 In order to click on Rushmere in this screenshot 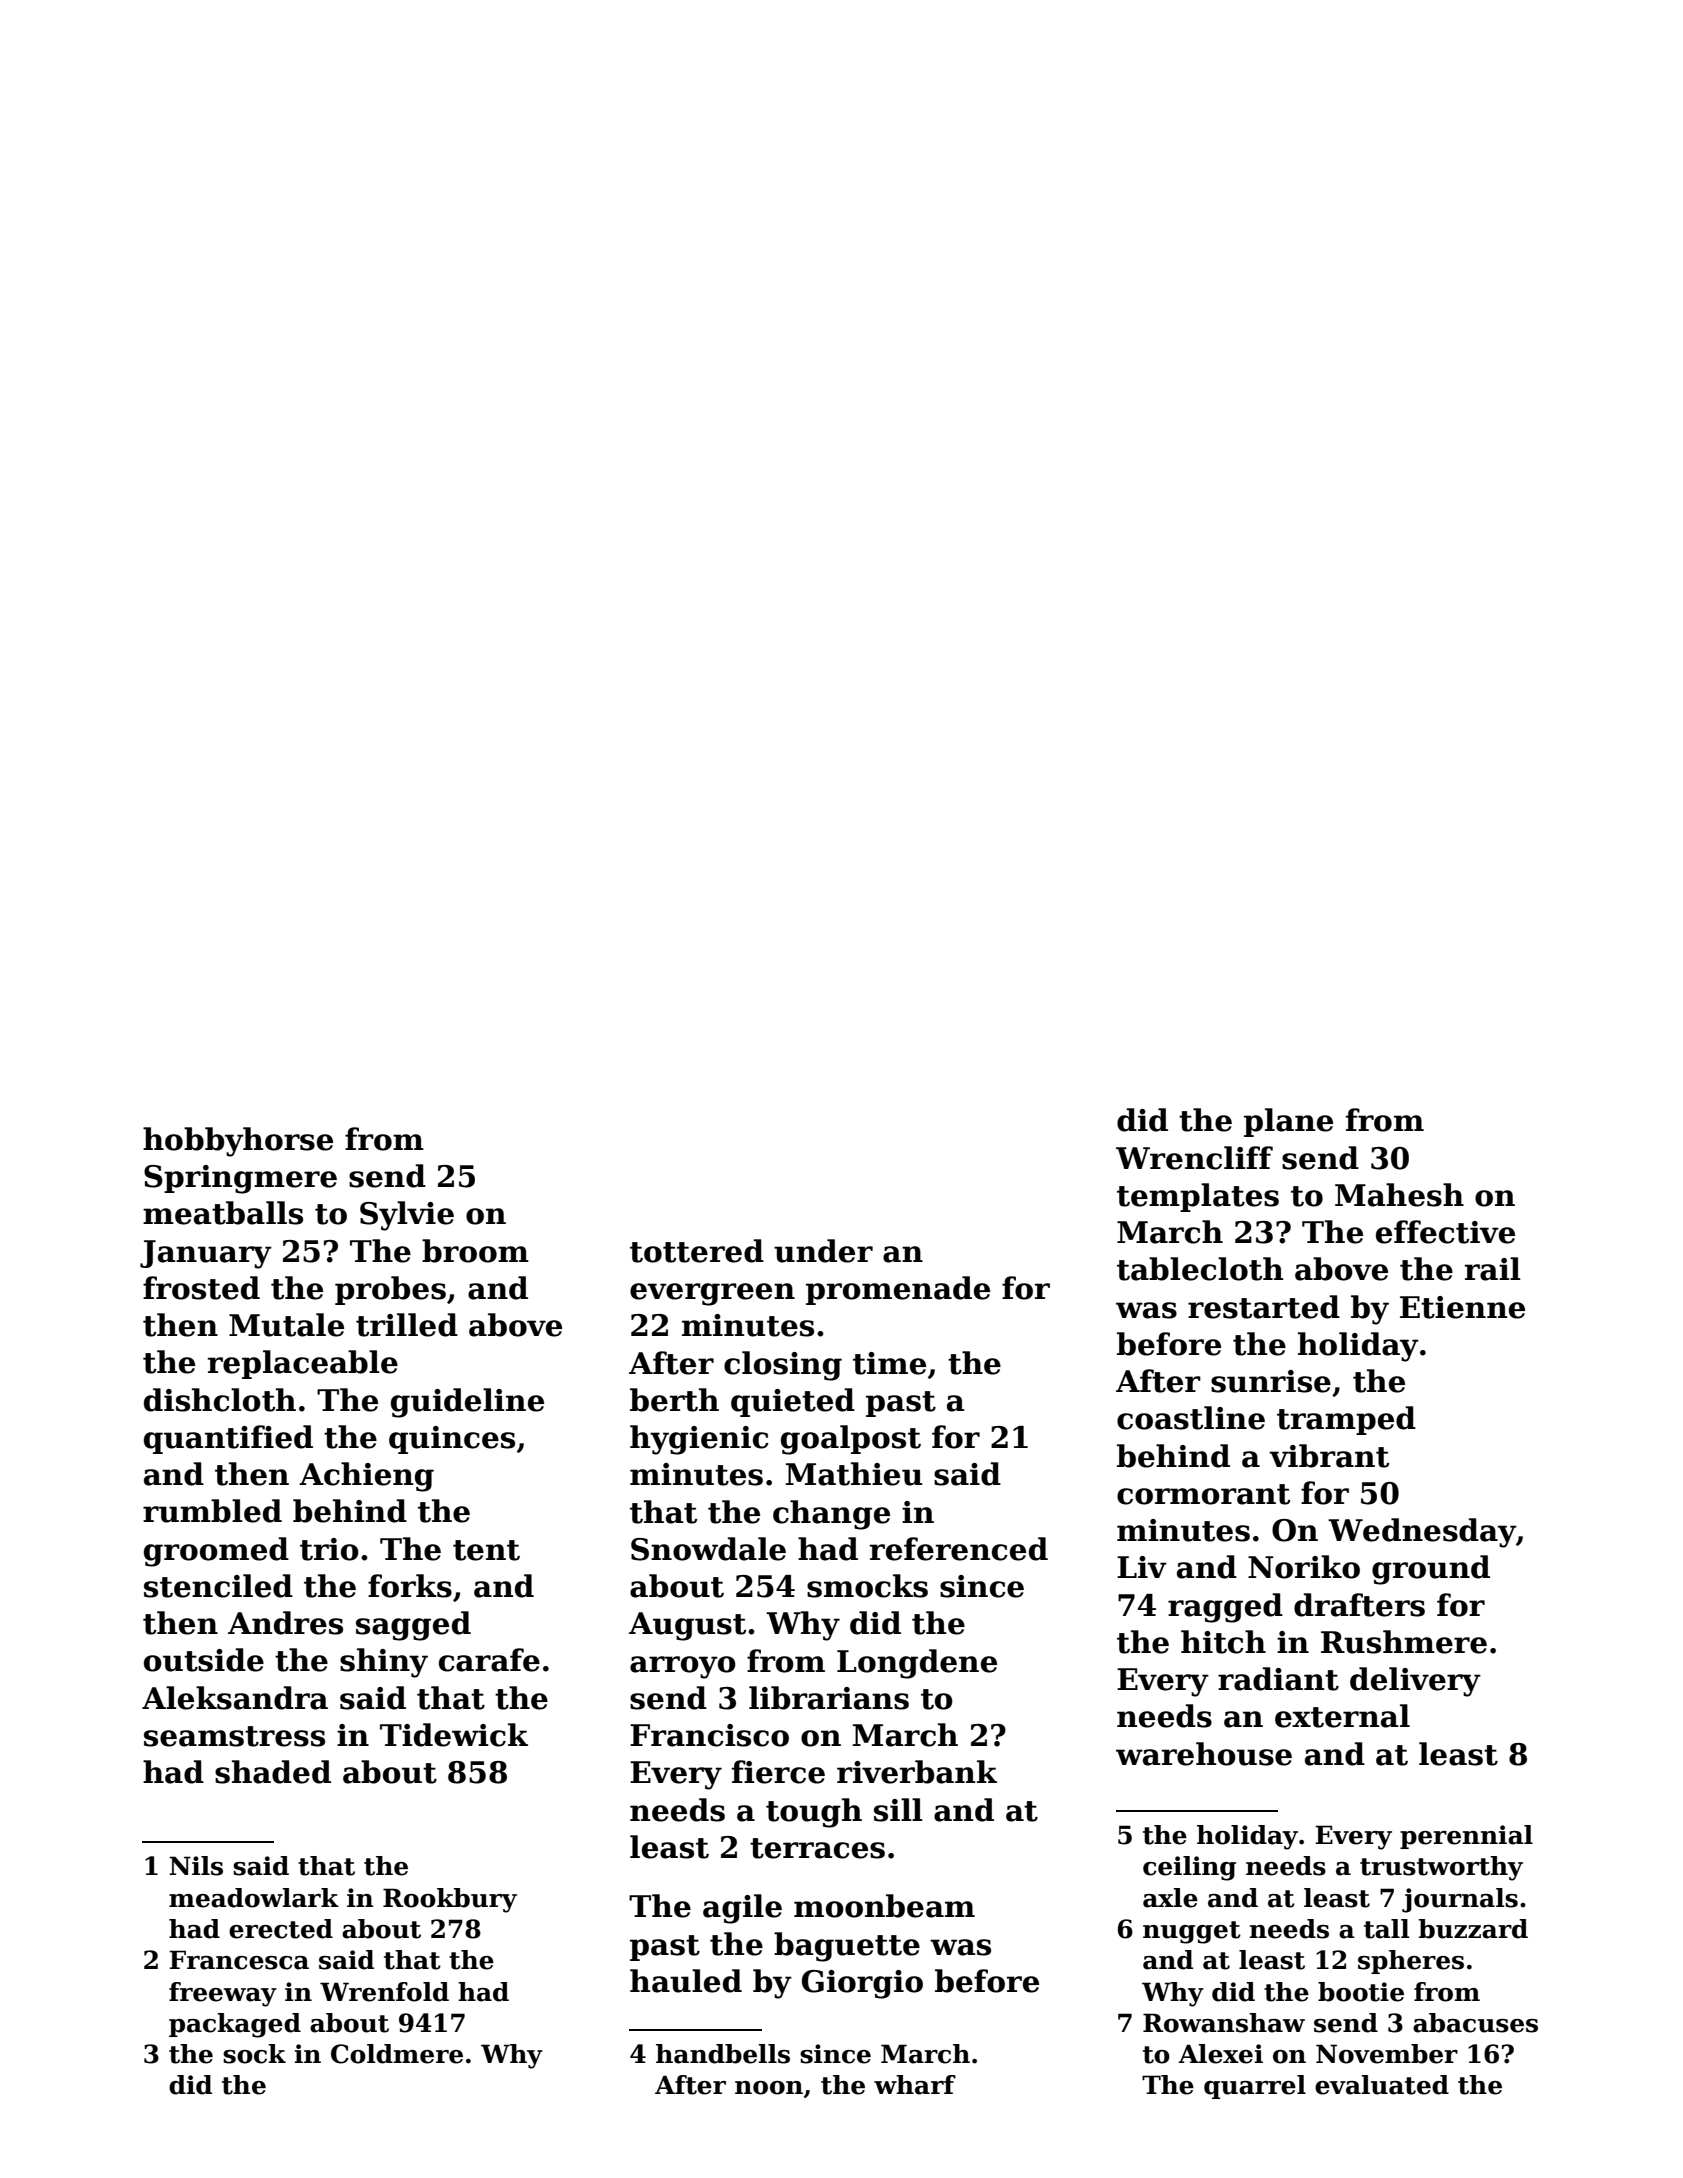, I will do `click(1404, 1642)`.
